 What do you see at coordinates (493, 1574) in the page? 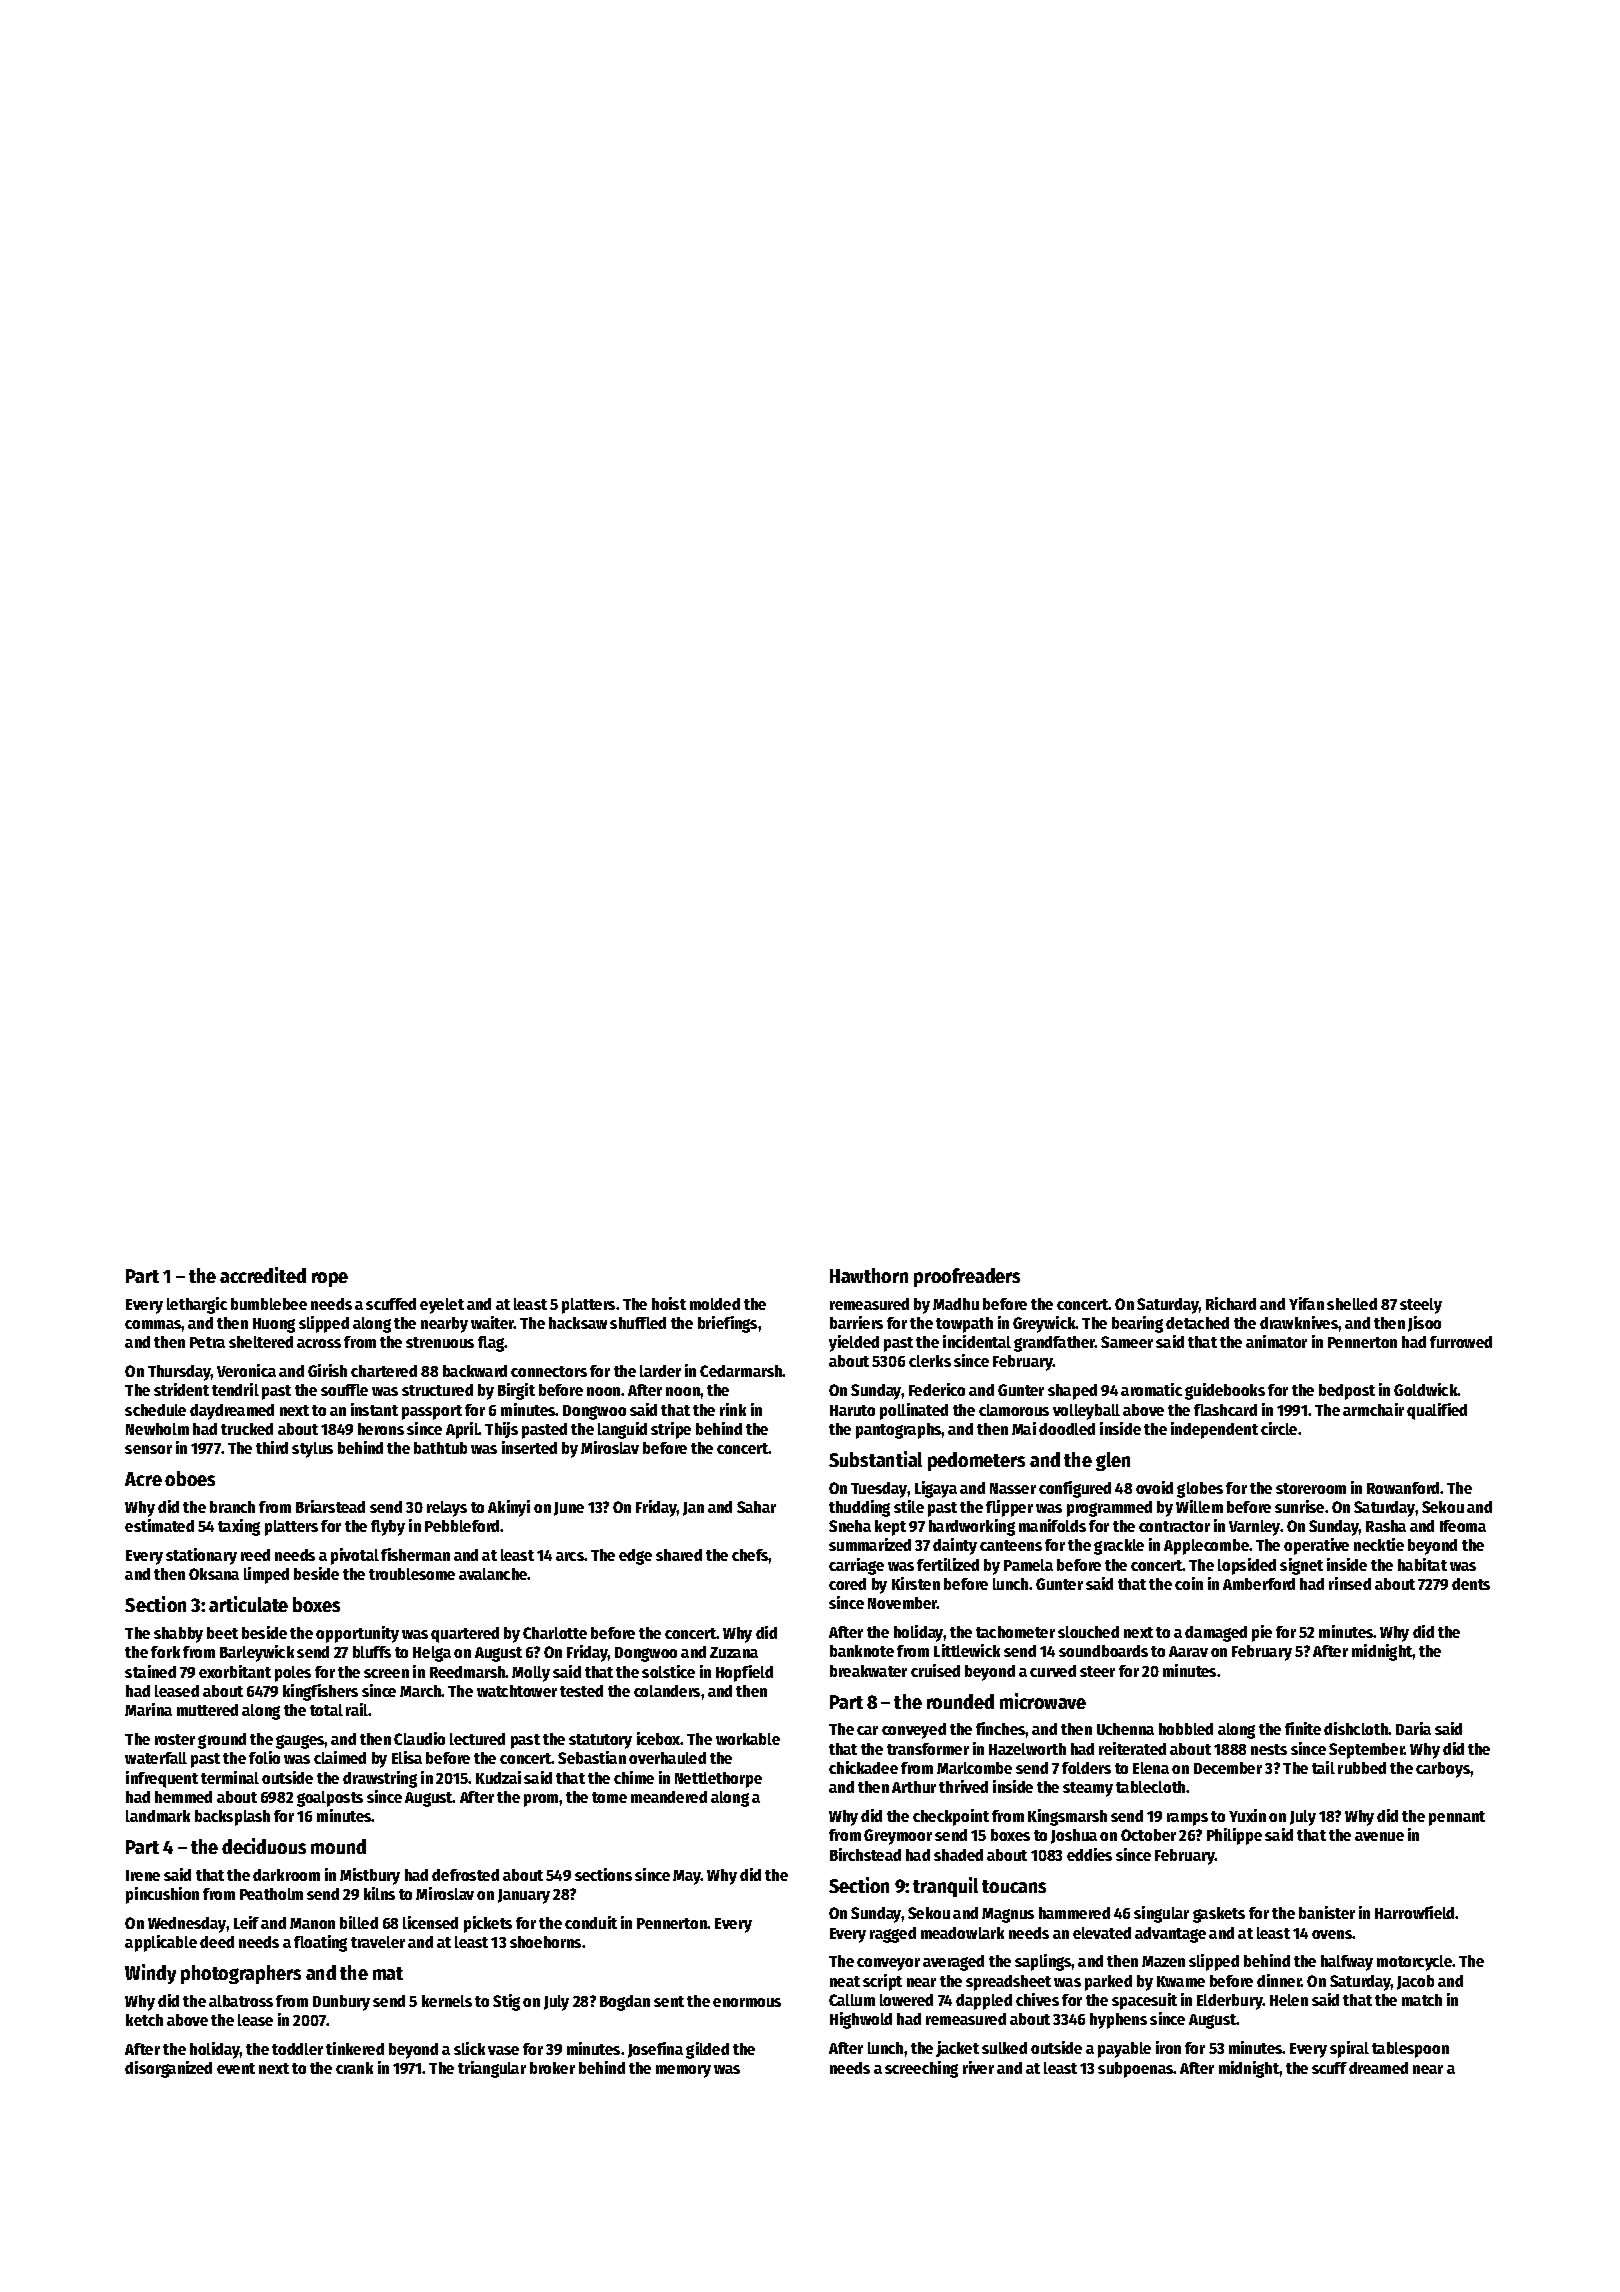
I see `avalanche` at bounding box center [493, 1574].
